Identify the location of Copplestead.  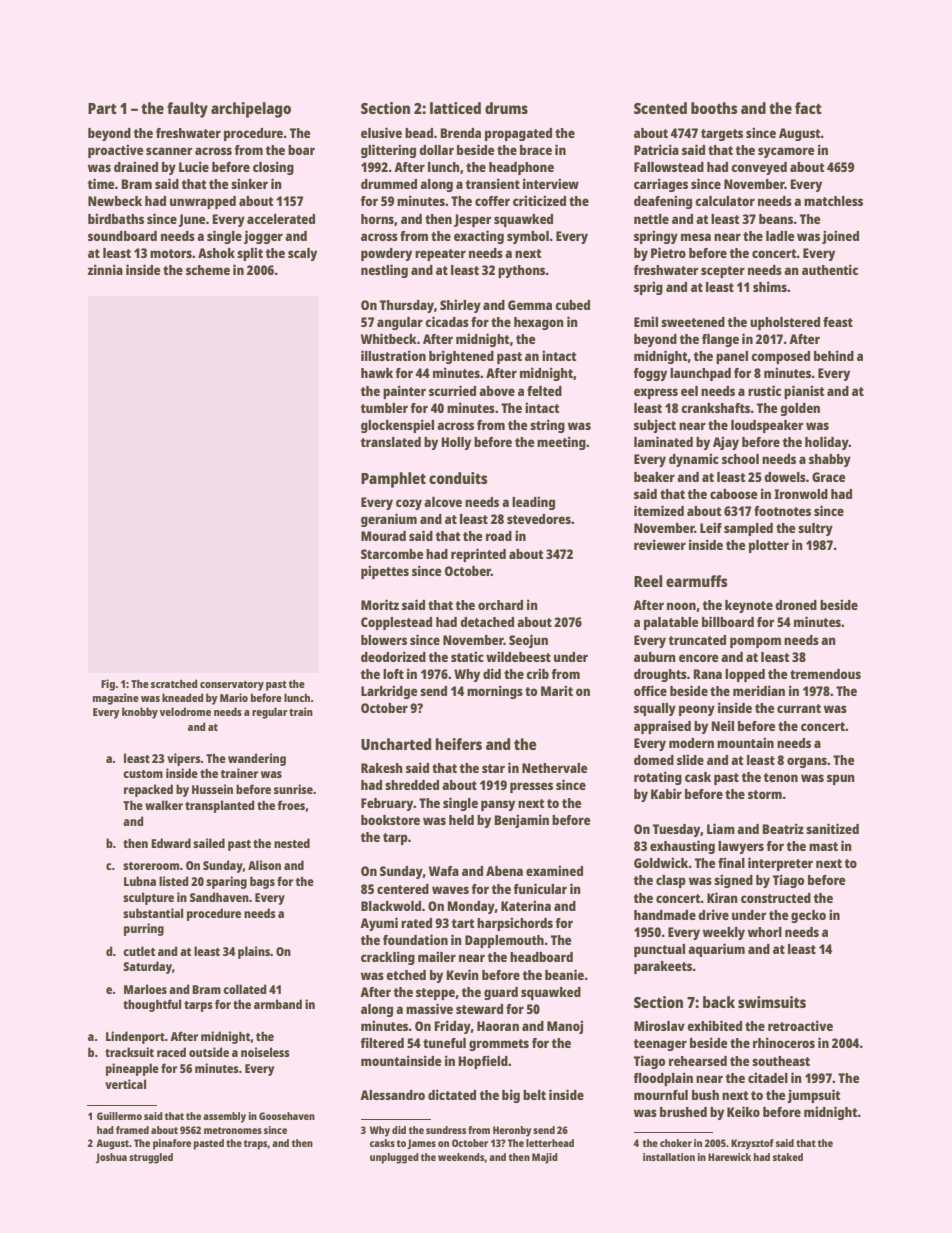
(396, 623).
